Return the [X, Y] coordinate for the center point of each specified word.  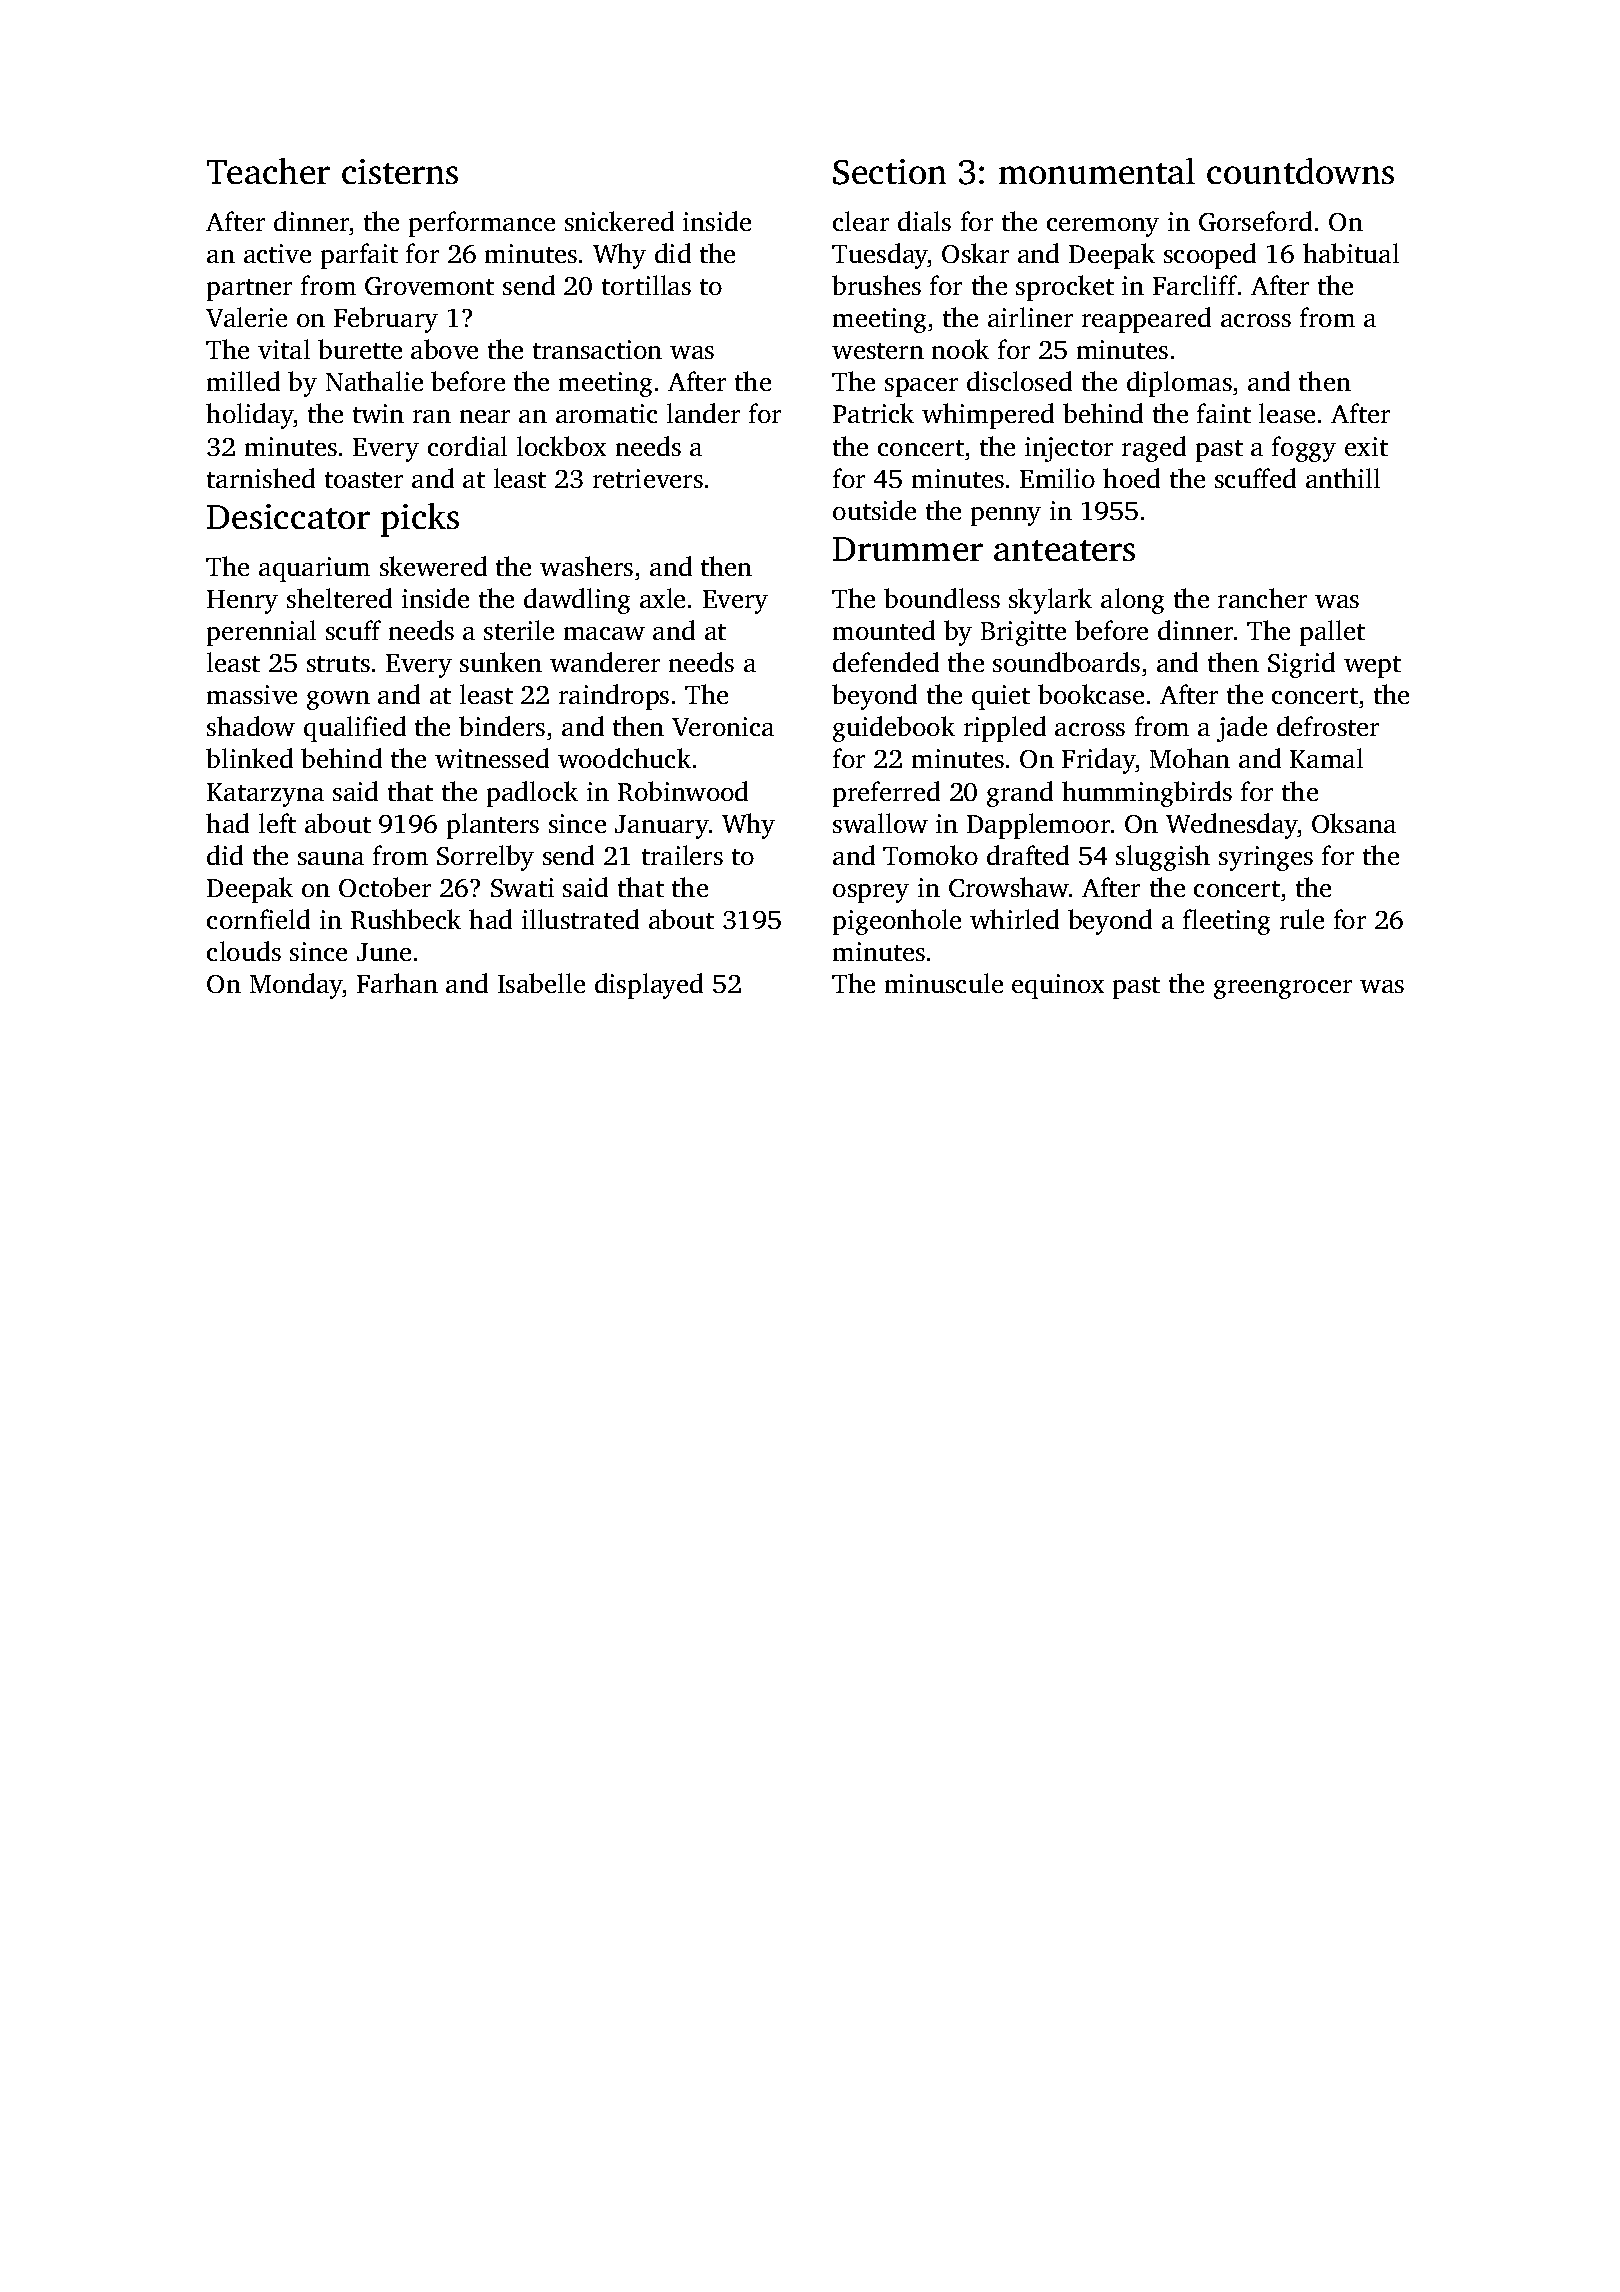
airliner [1030, 317]
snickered [619, 221]
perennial [261, 633]
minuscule [944, 983]
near [485, 416]
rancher [1262, 598]
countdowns [1300, 171]
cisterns [400, 171]
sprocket [1065, 288]
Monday [296, 986]
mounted [884, 630]
